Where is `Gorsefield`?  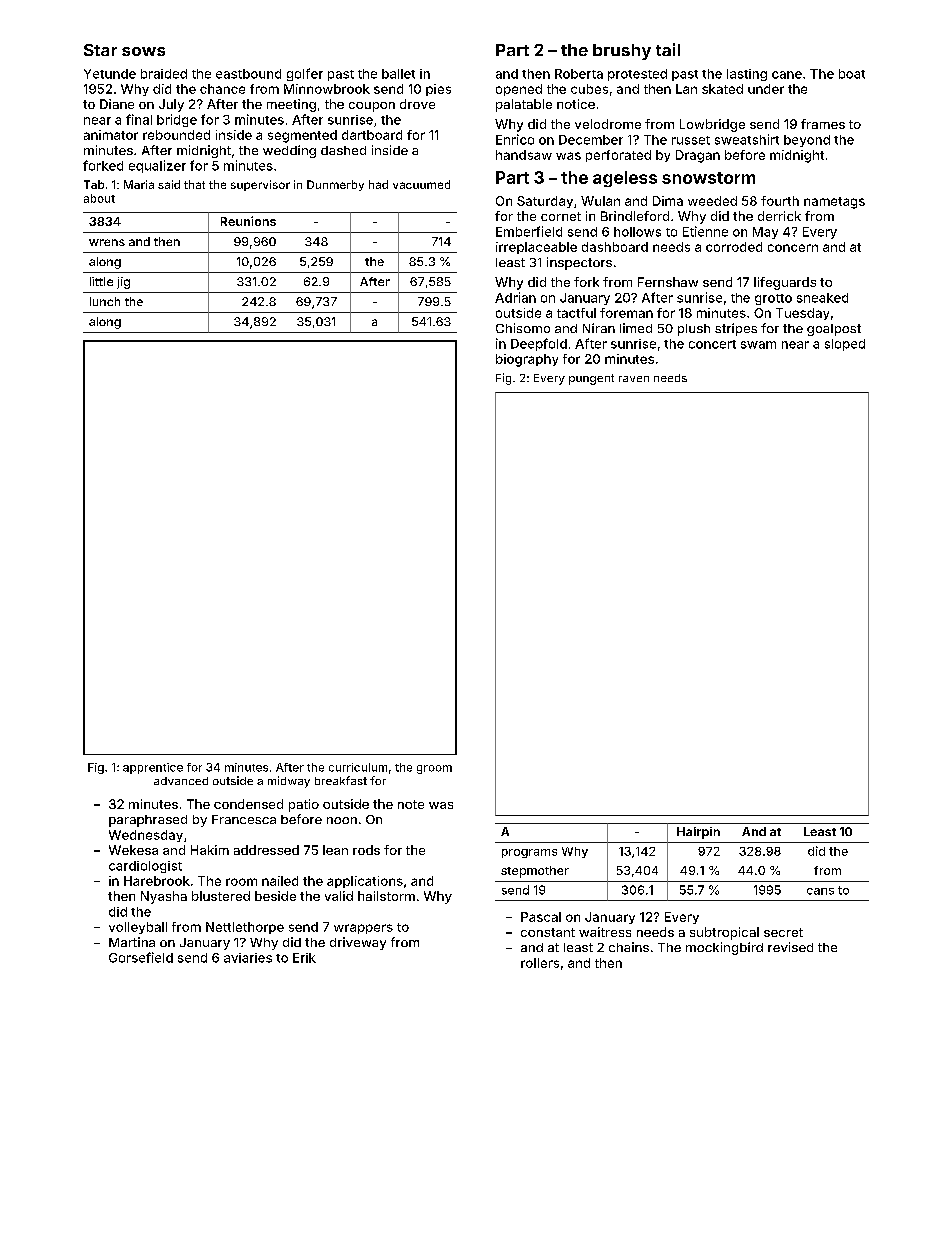
Gorsefield is located at coordinates (141, 957).
